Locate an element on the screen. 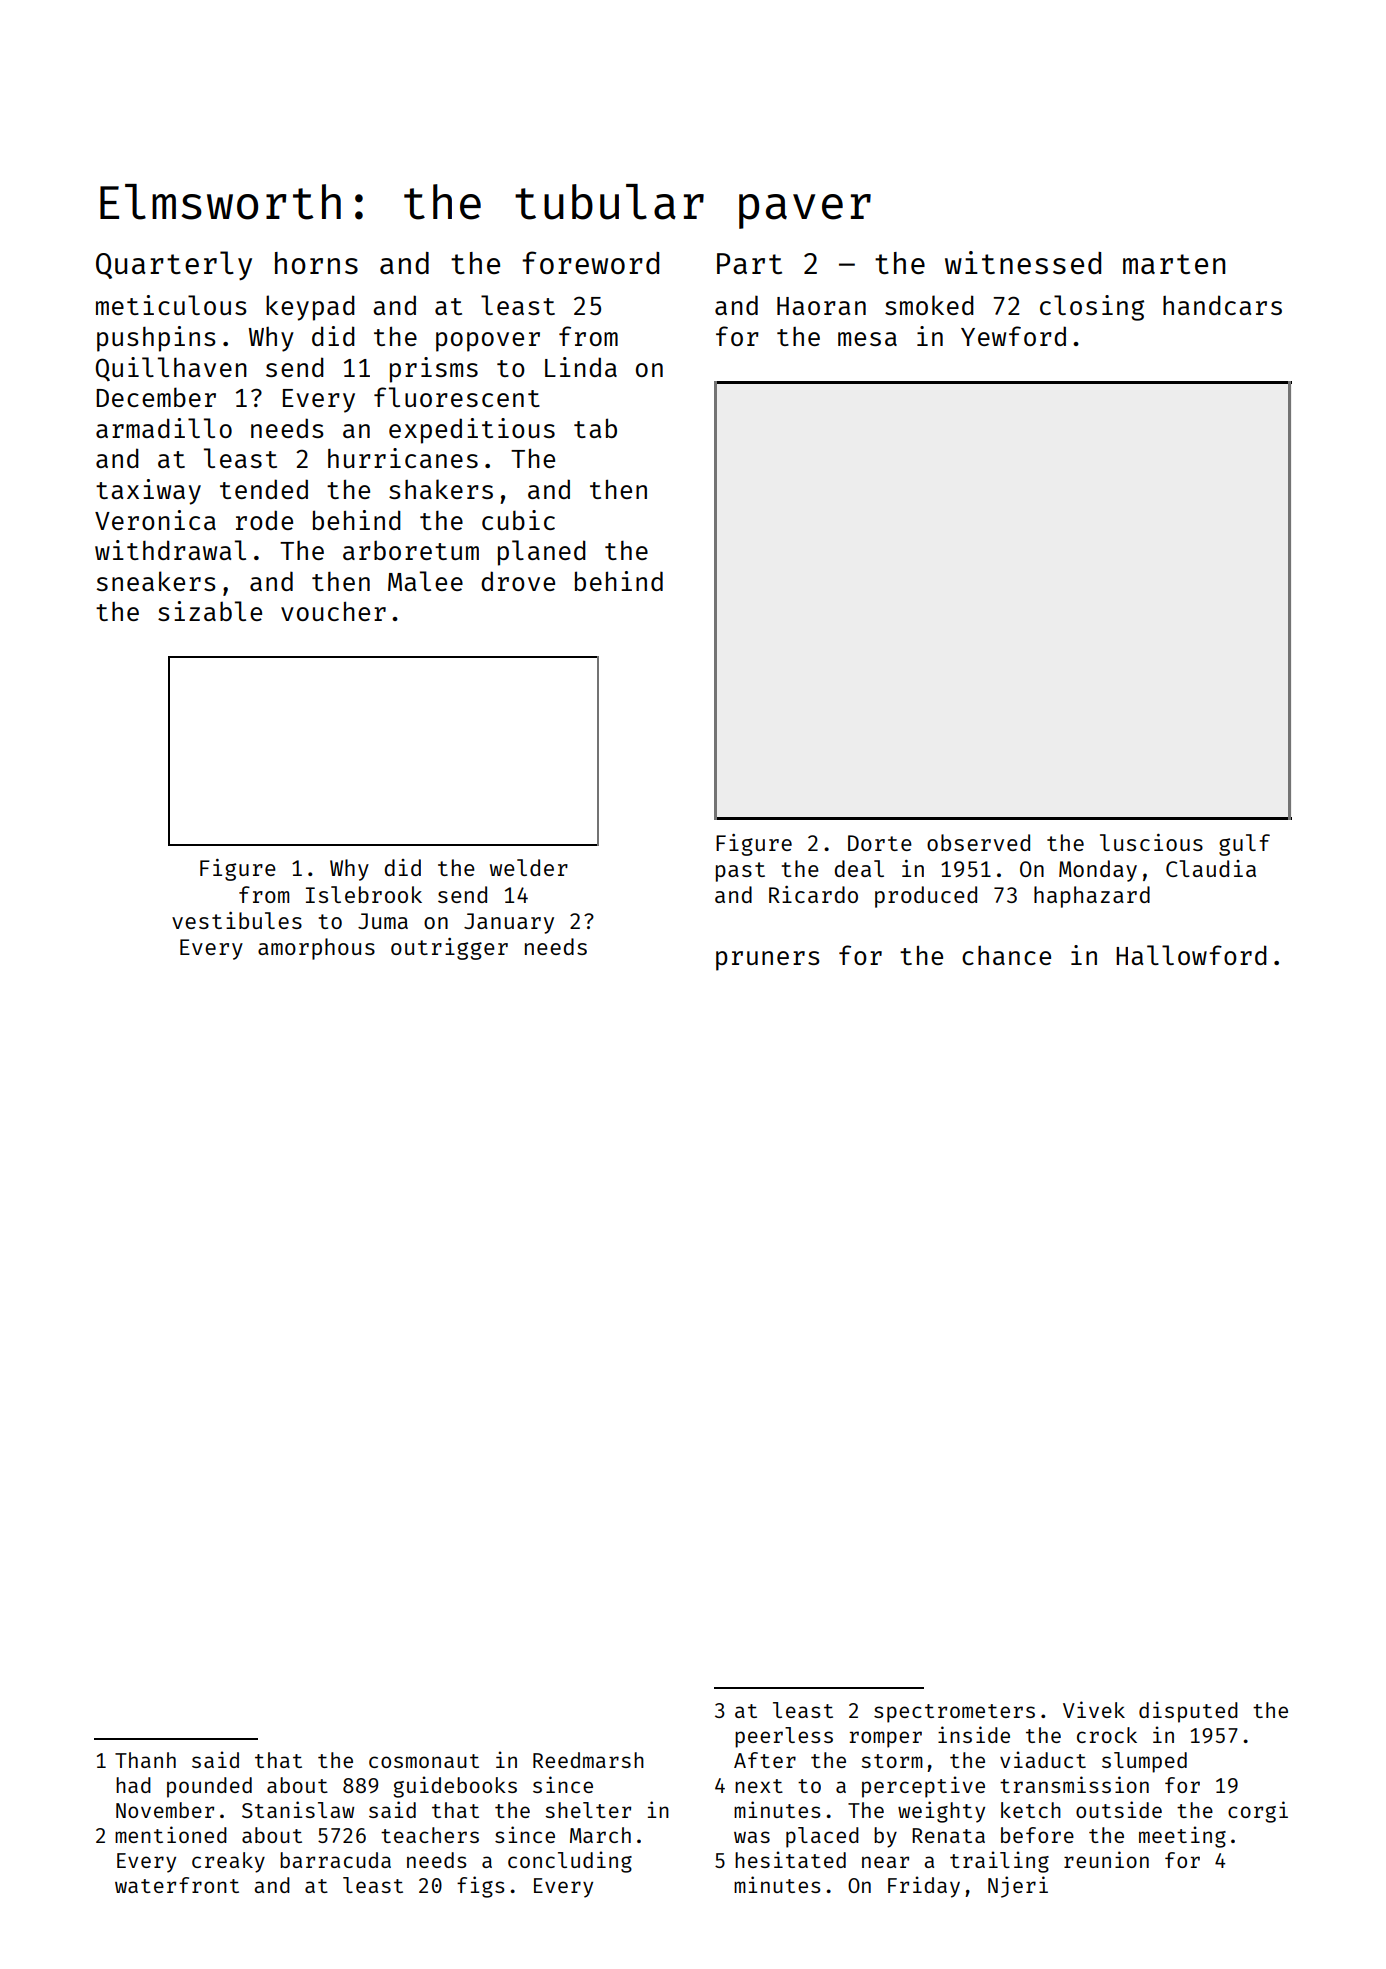 This screenshot has height=1969, width=1386. January is located at coordinates (509, 923).
